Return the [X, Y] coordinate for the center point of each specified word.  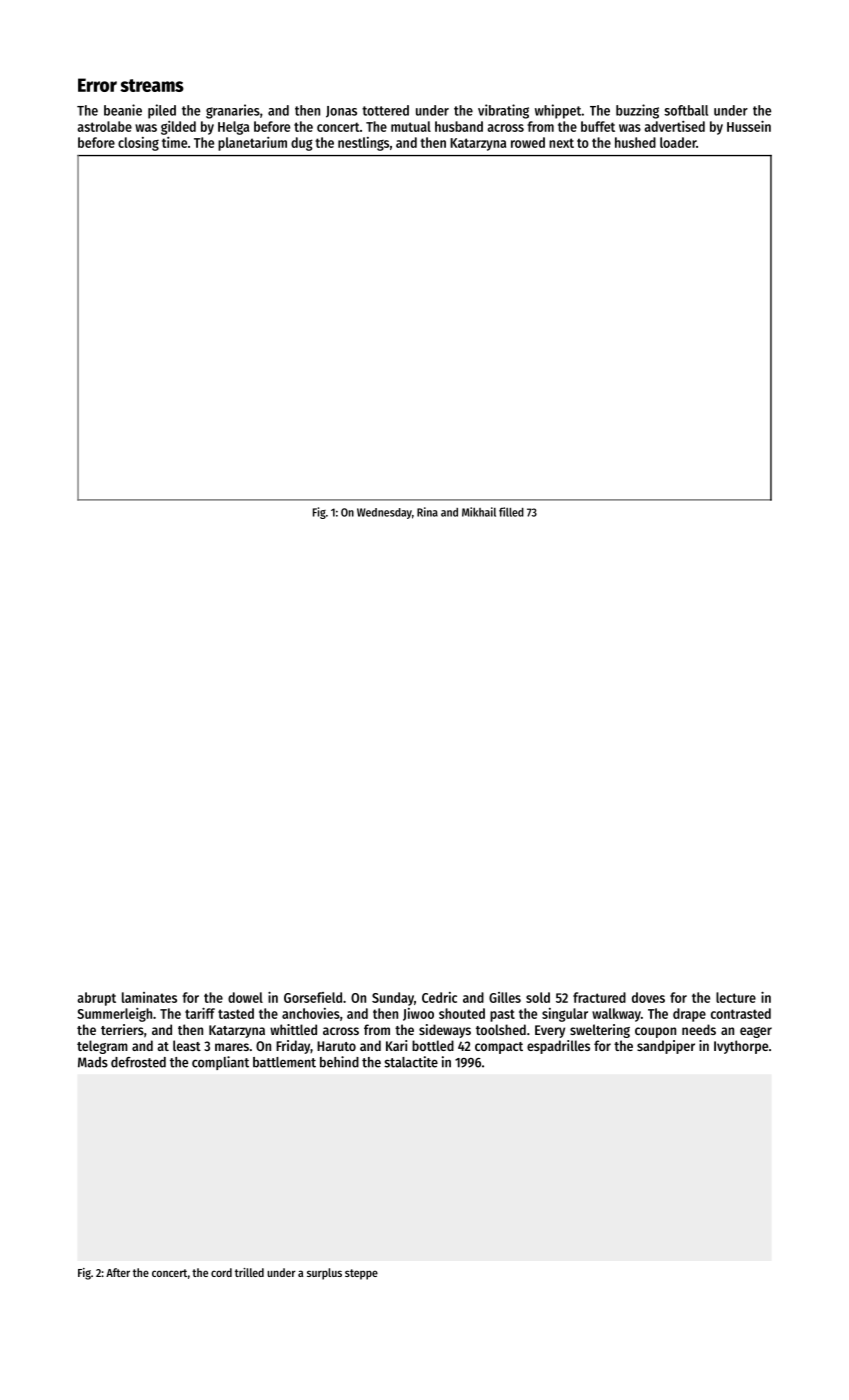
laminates [149, 997]
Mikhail [479, 512]
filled [511, 512]
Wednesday [384, 513]
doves [648, 997]
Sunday [393, 999]
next [561, 143]
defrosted [138, 1062]
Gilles [505, 997]
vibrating [503, 111]
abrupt [96, 999]
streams [152, 85]
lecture [736, 997]
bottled [433, 1045]
